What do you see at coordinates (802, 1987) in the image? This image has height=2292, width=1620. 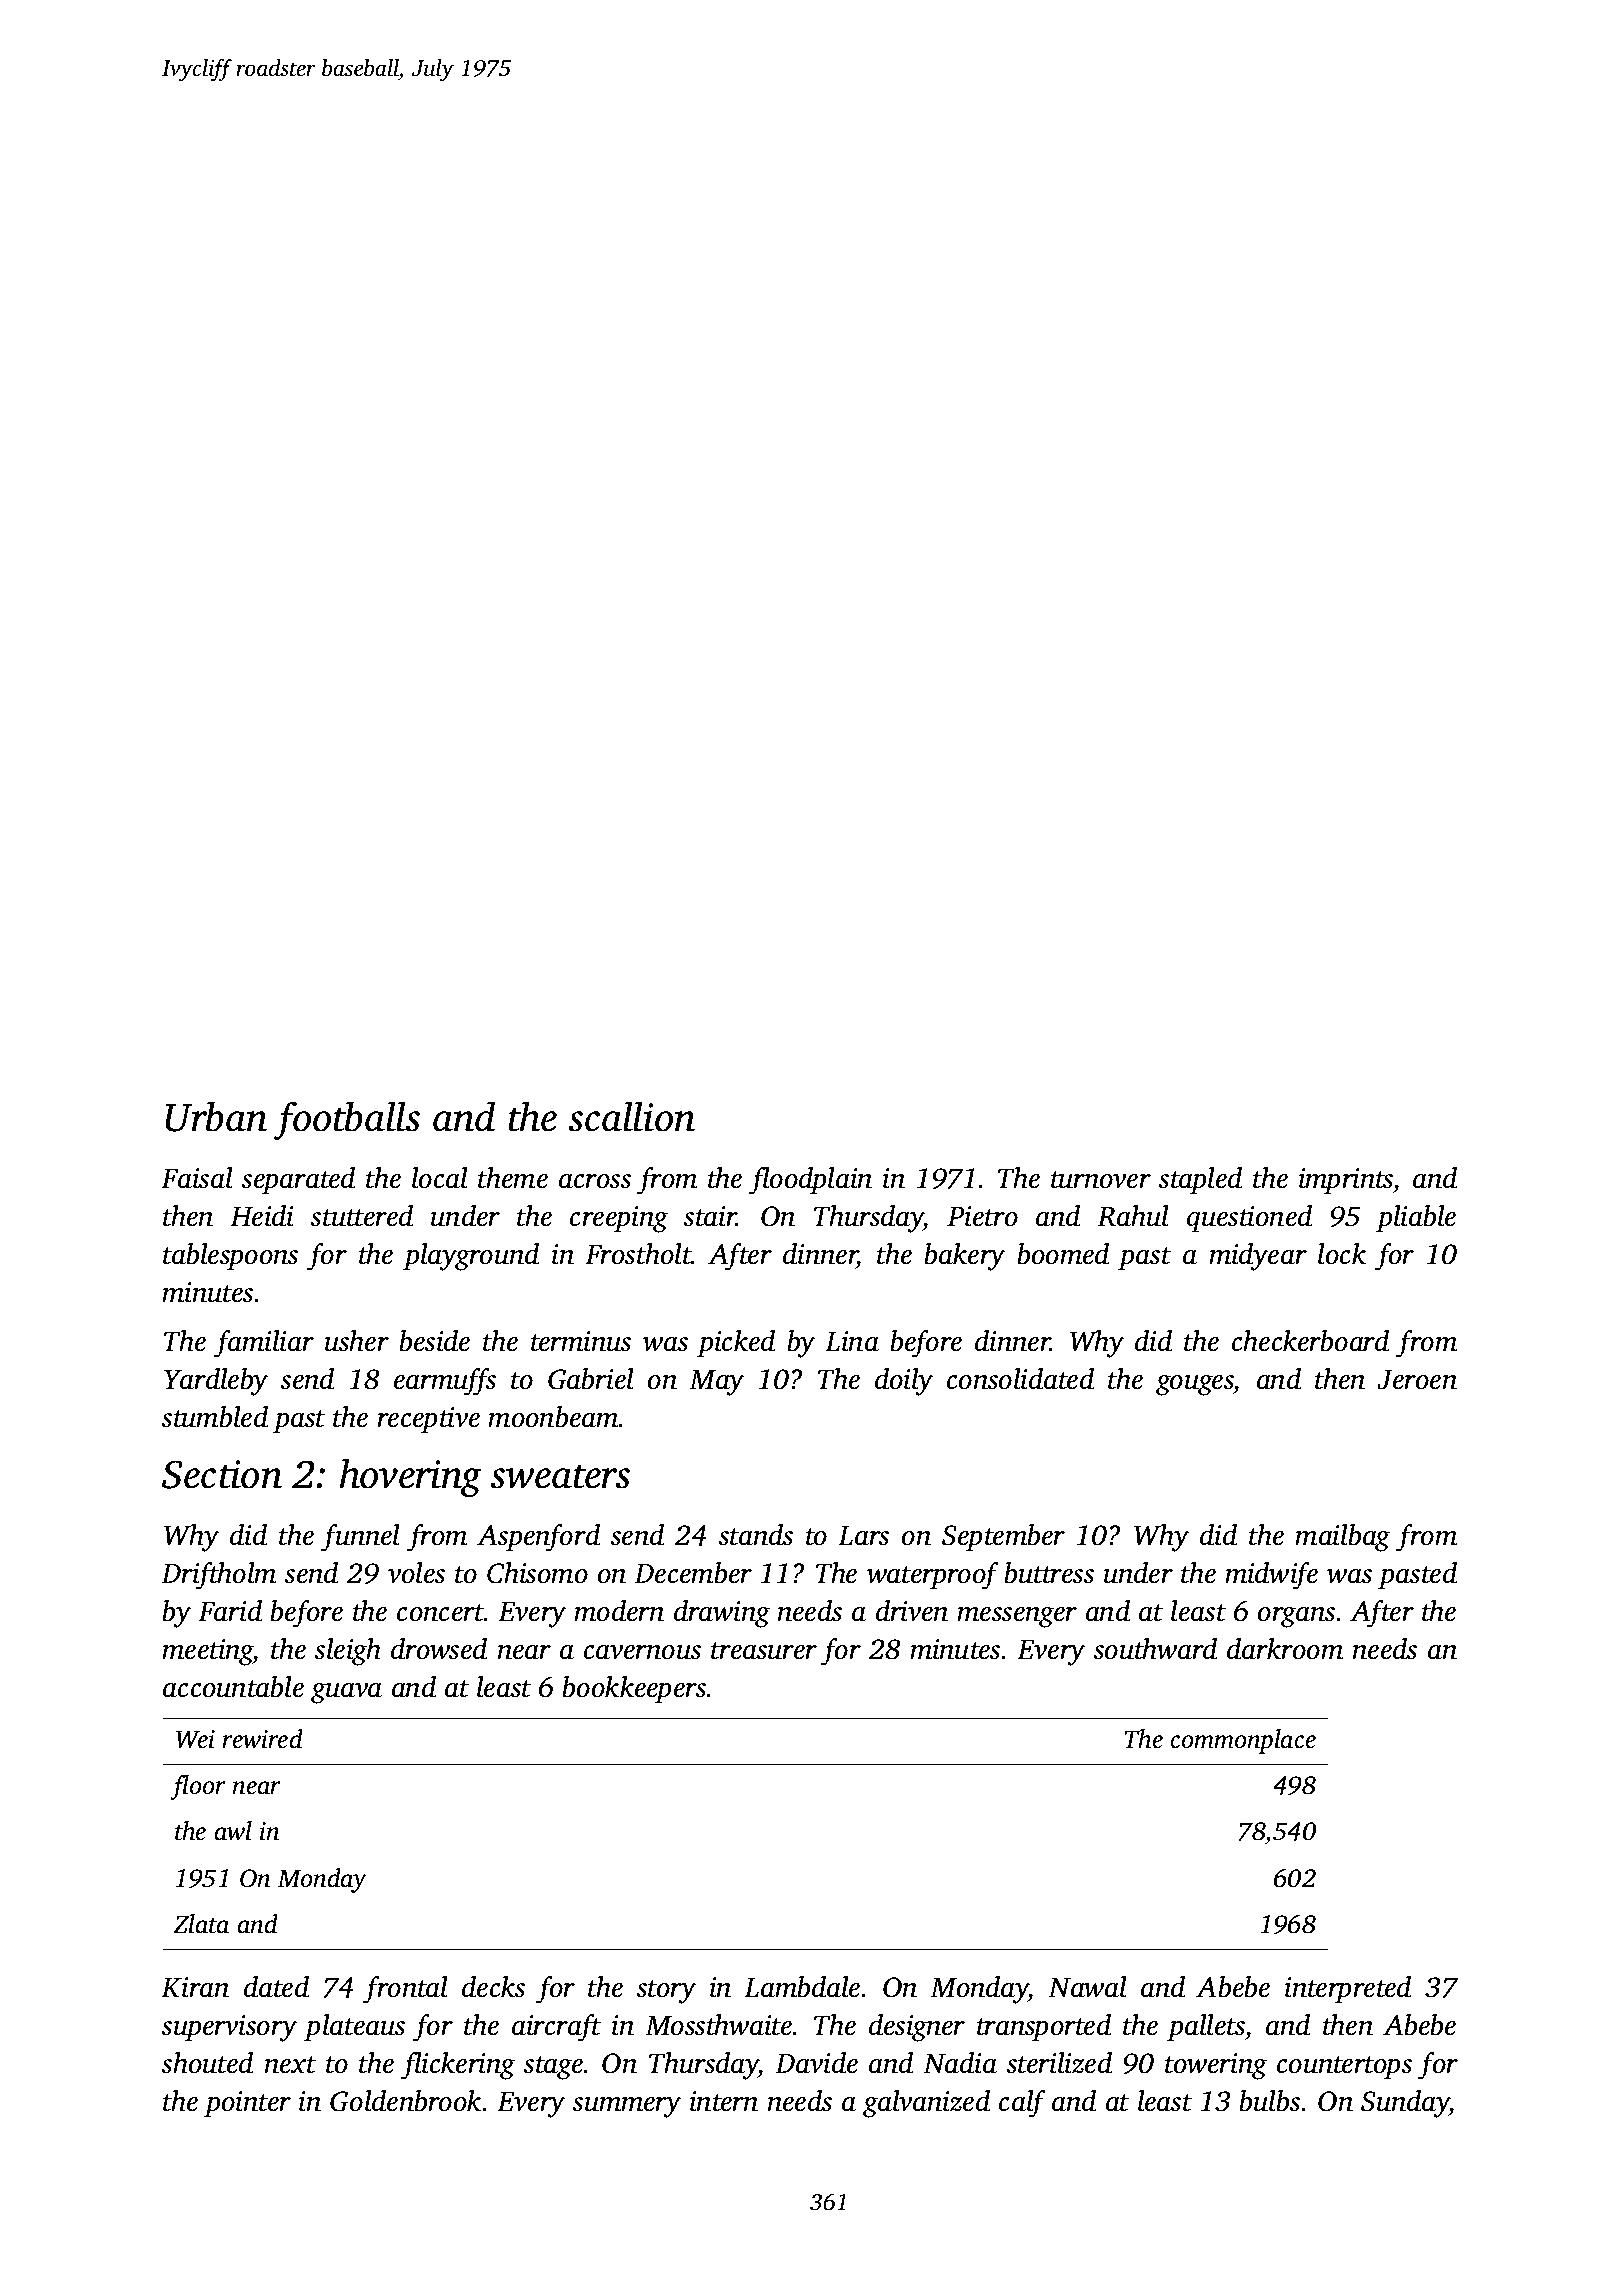 I see `Lambdale` at bounding box center [802, 1987].
